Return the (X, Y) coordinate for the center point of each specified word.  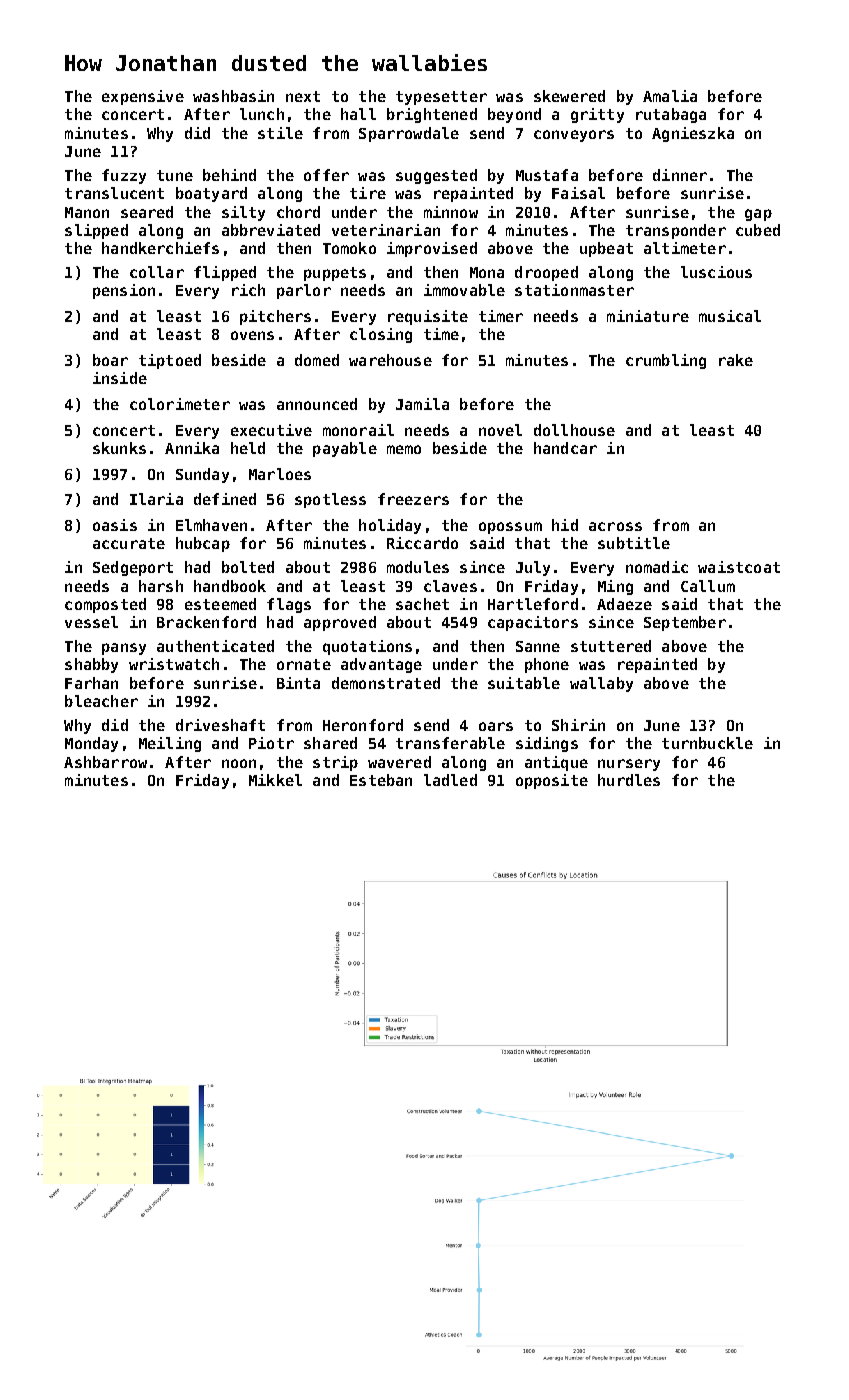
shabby (91, 665)
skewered (569, 96)
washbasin (233, 96)
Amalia (670, 96)
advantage (381, 665)
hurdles (629, 780)
